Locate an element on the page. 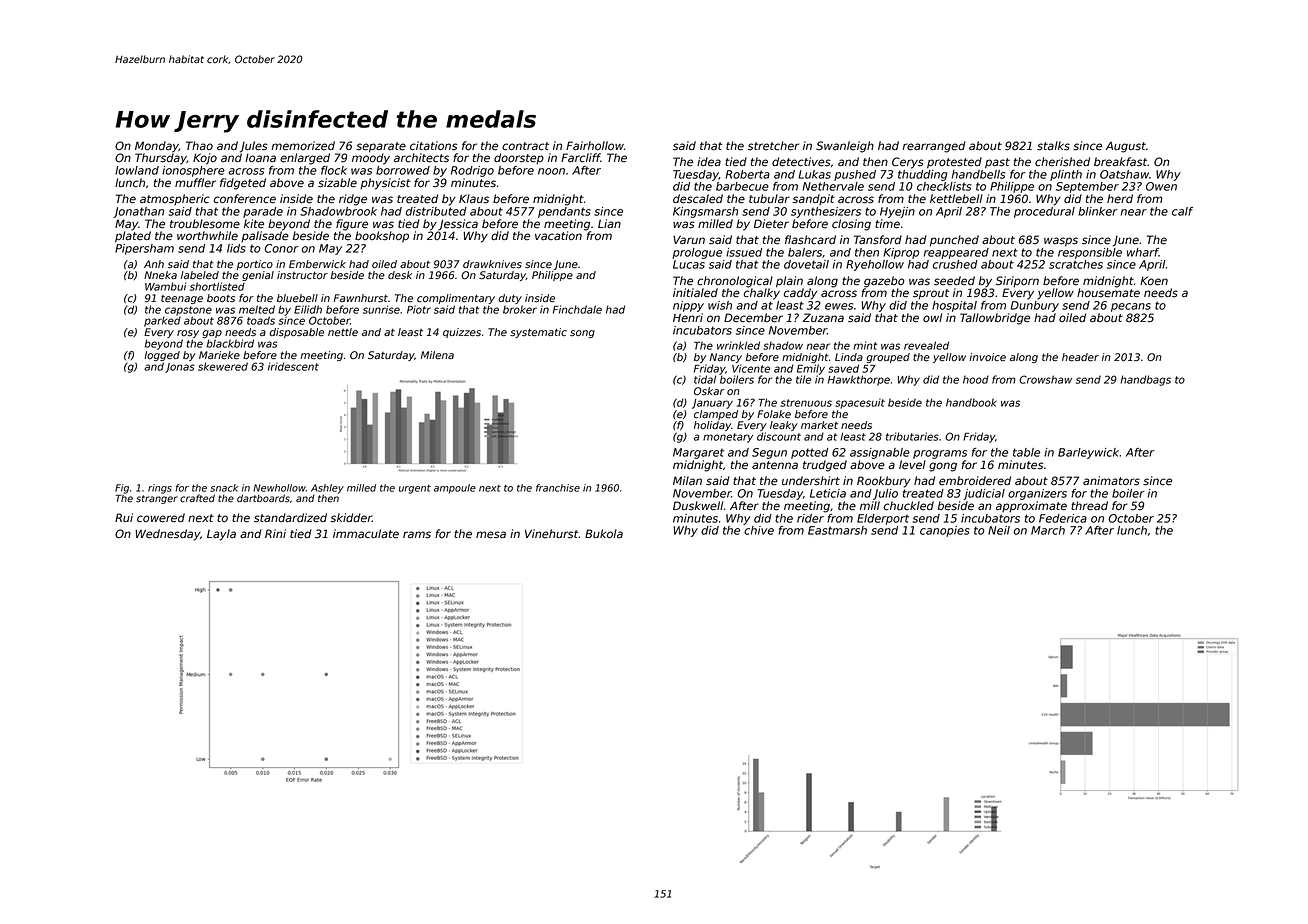 This page has width=1308, height=924. level is located at coordinates (912, 465).
